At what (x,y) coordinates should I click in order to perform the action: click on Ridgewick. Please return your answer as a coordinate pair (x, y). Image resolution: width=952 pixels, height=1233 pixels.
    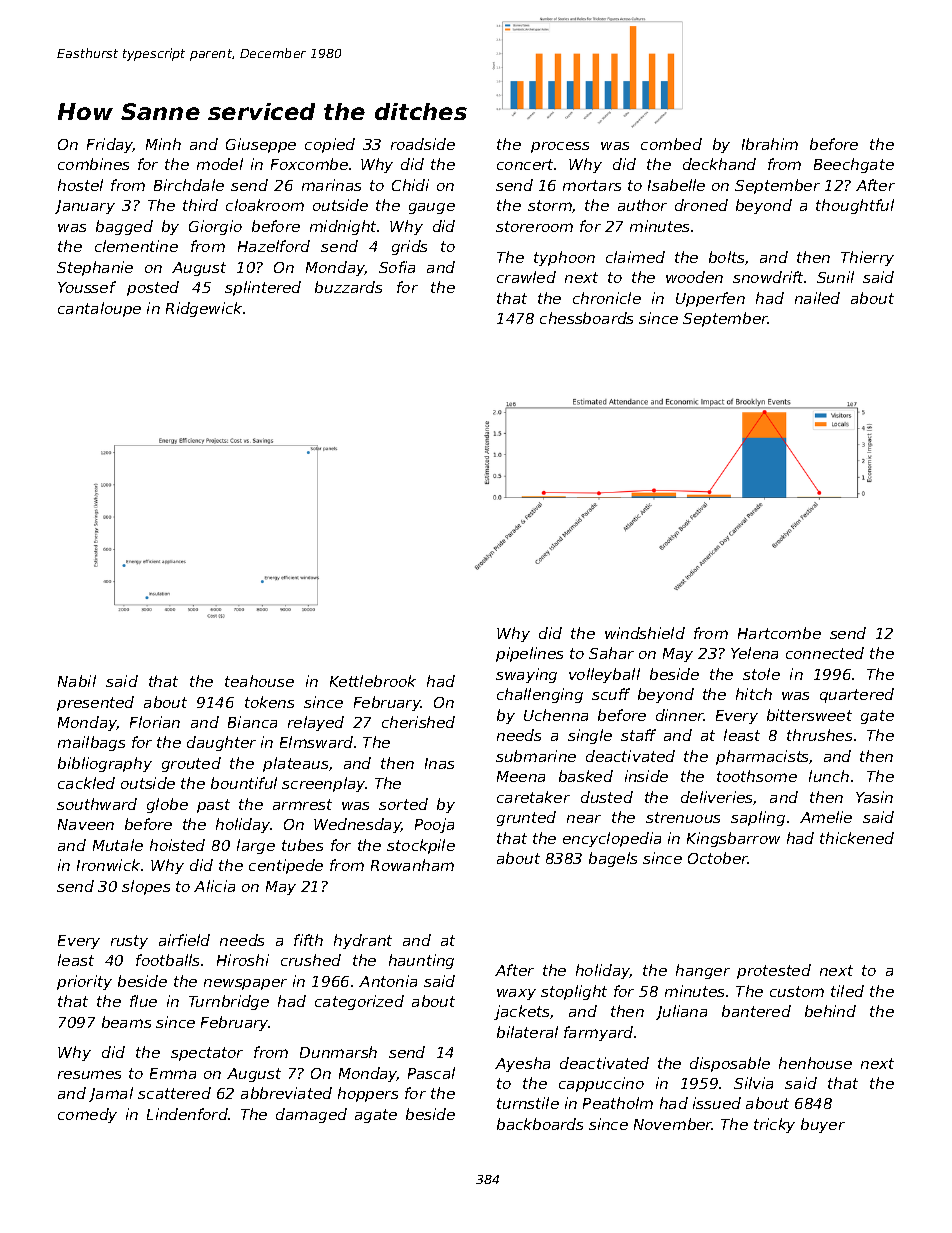
    Looking at the image, I should click on (204, 309).
